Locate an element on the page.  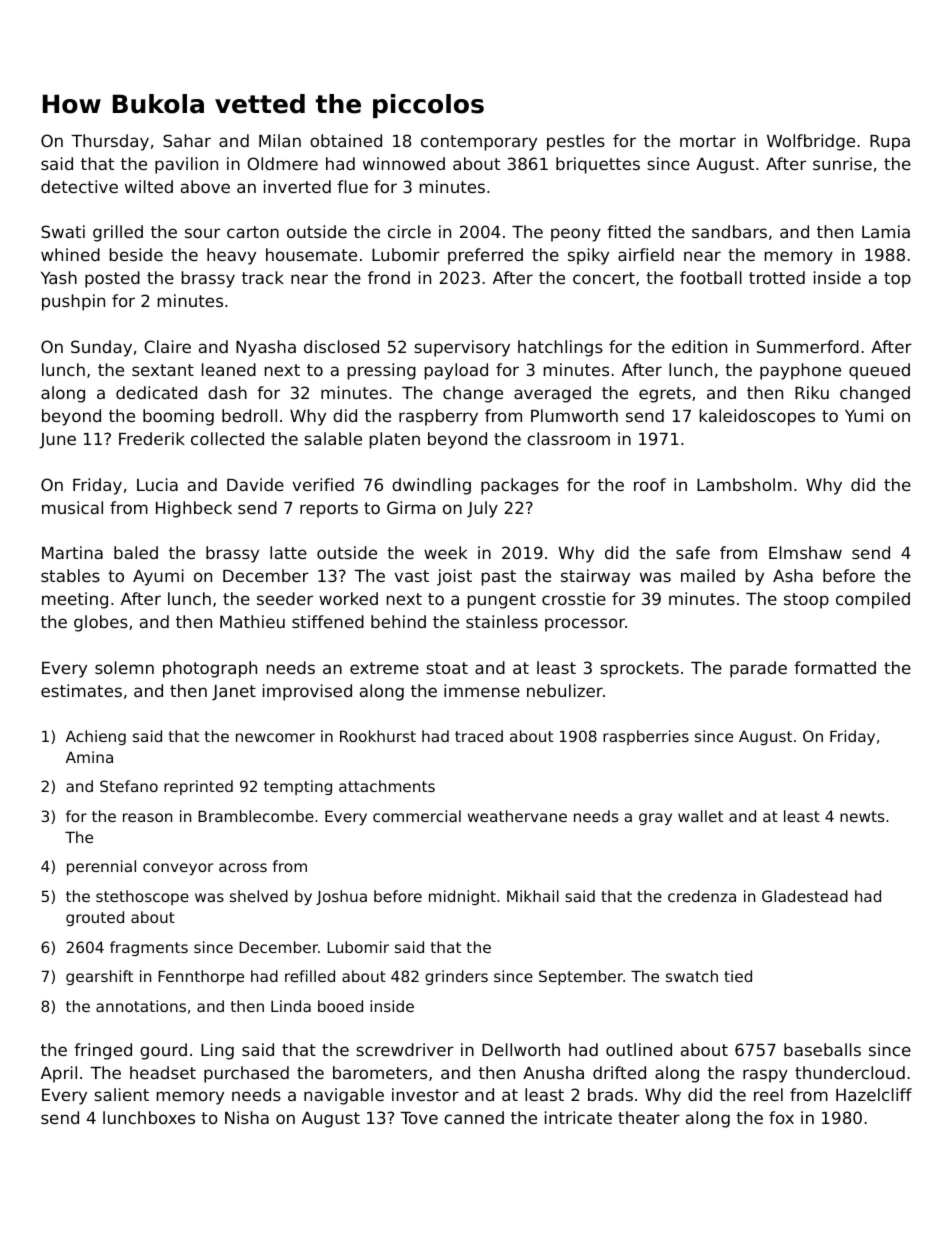
Davide is located at coordinates (255, 484).
